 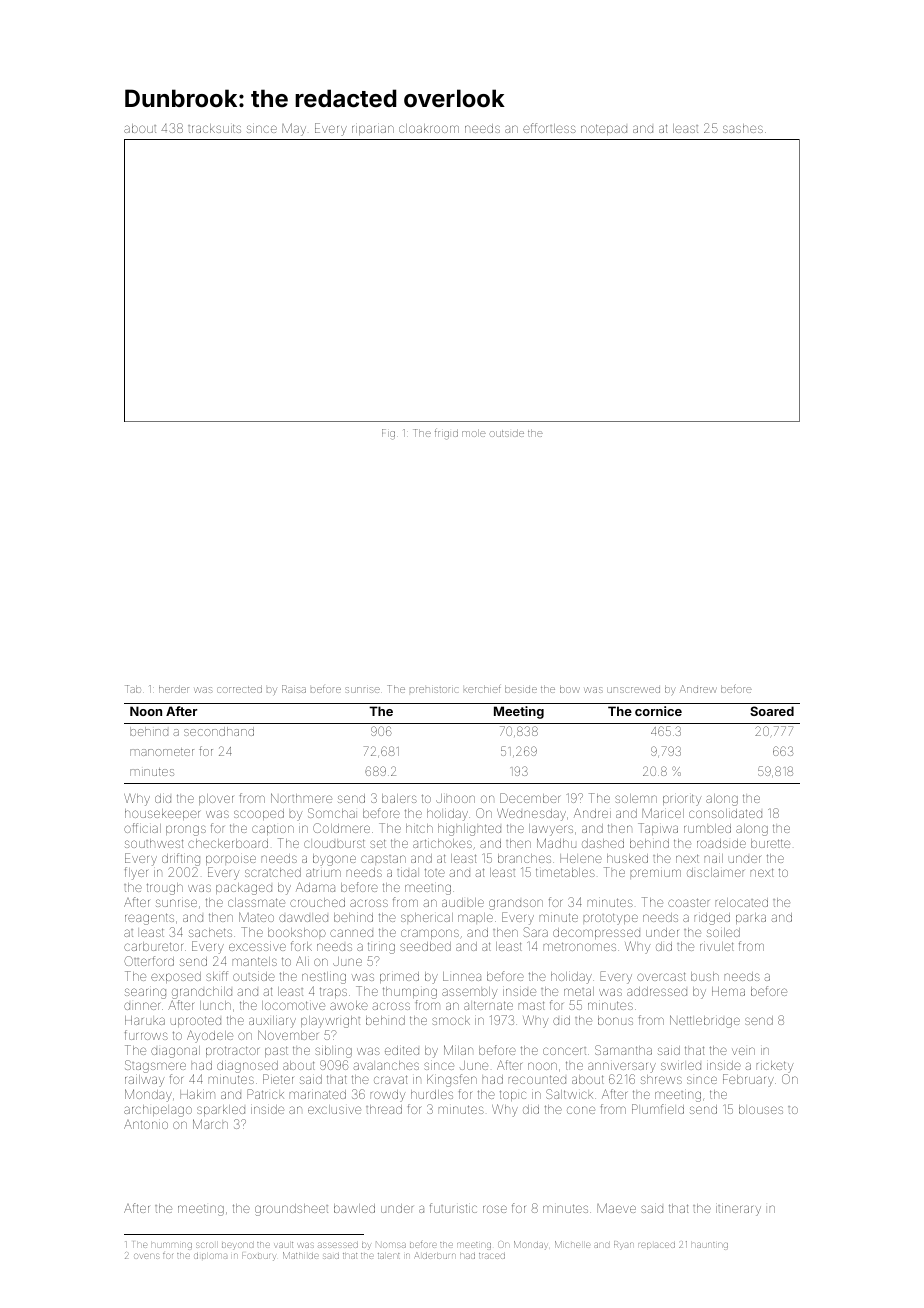 What do you see at coordinates (572, 1244) in the page?
I see `Michelle` at bounding box center [572, 1244].
